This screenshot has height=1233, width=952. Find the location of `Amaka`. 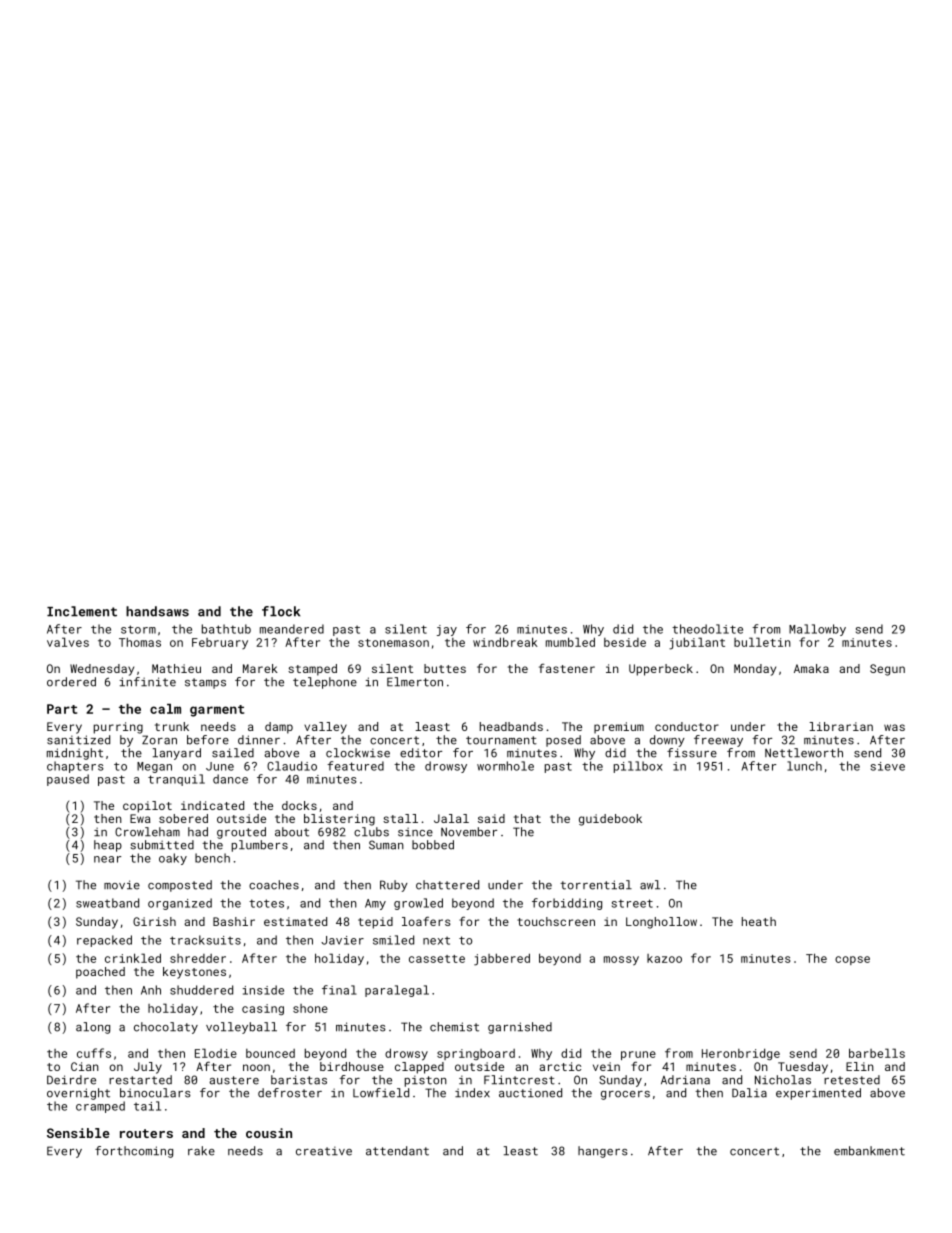

Amaka is located at coordinates (811, 668).
